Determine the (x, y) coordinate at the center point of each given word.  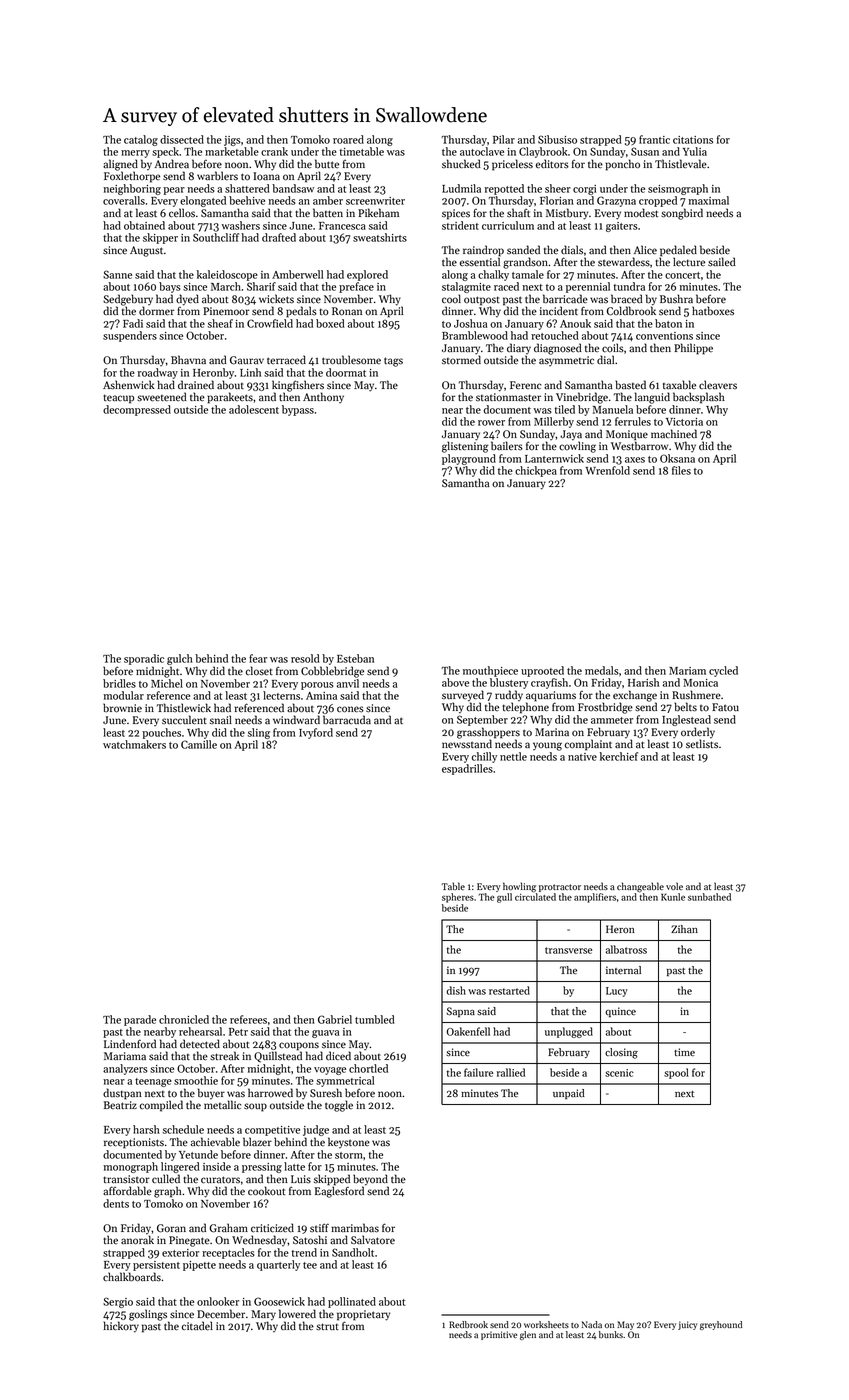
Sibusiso (557, 139)
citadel (197, 1326)
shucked (461, 164)
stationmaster (508, 397)
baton (668, 323)
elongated (203, 201)
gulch (180, 659)
